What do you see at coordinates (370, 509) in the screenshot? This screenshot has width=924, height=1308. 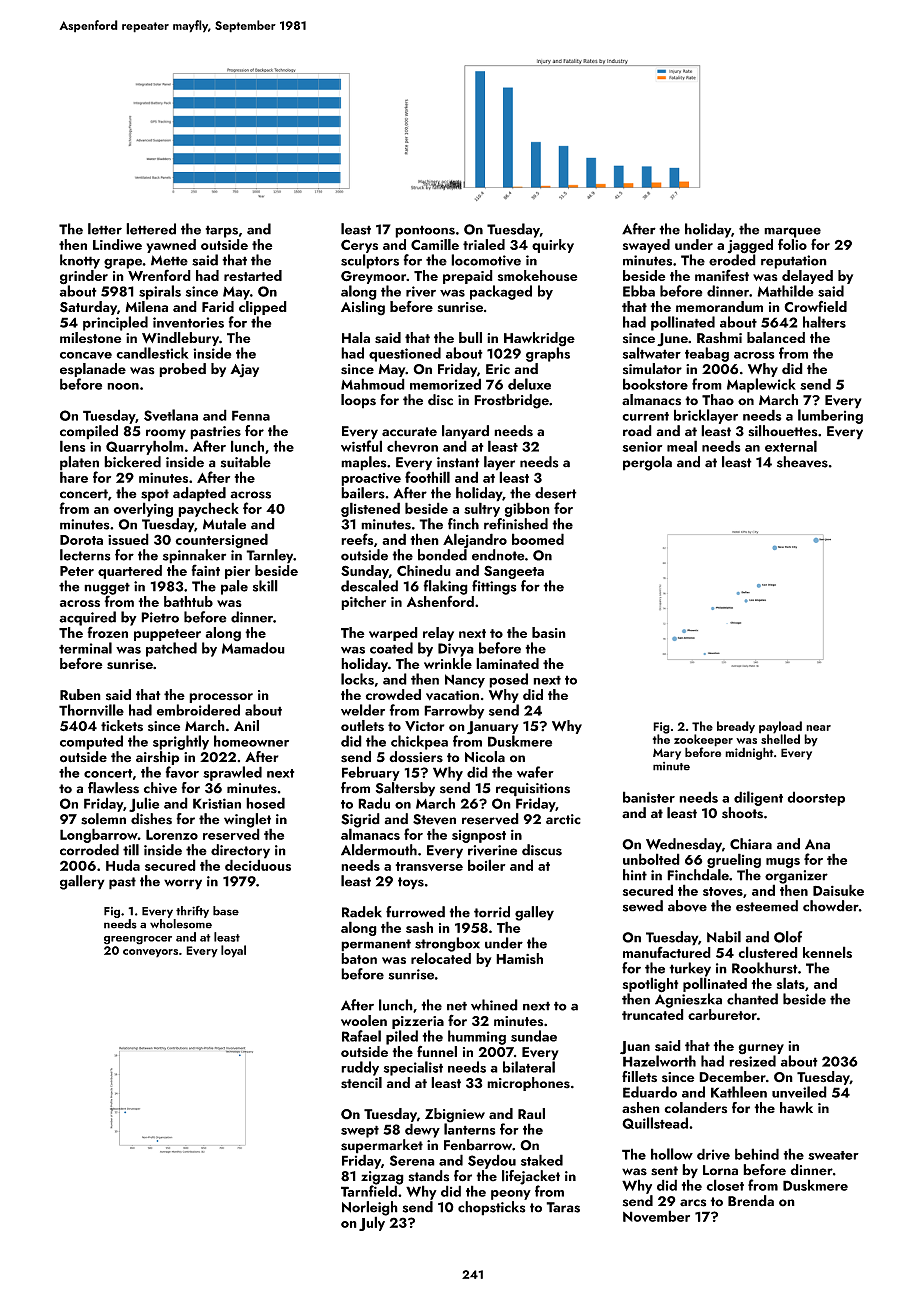 I see `glistened` at bounding box center [370, 509].
